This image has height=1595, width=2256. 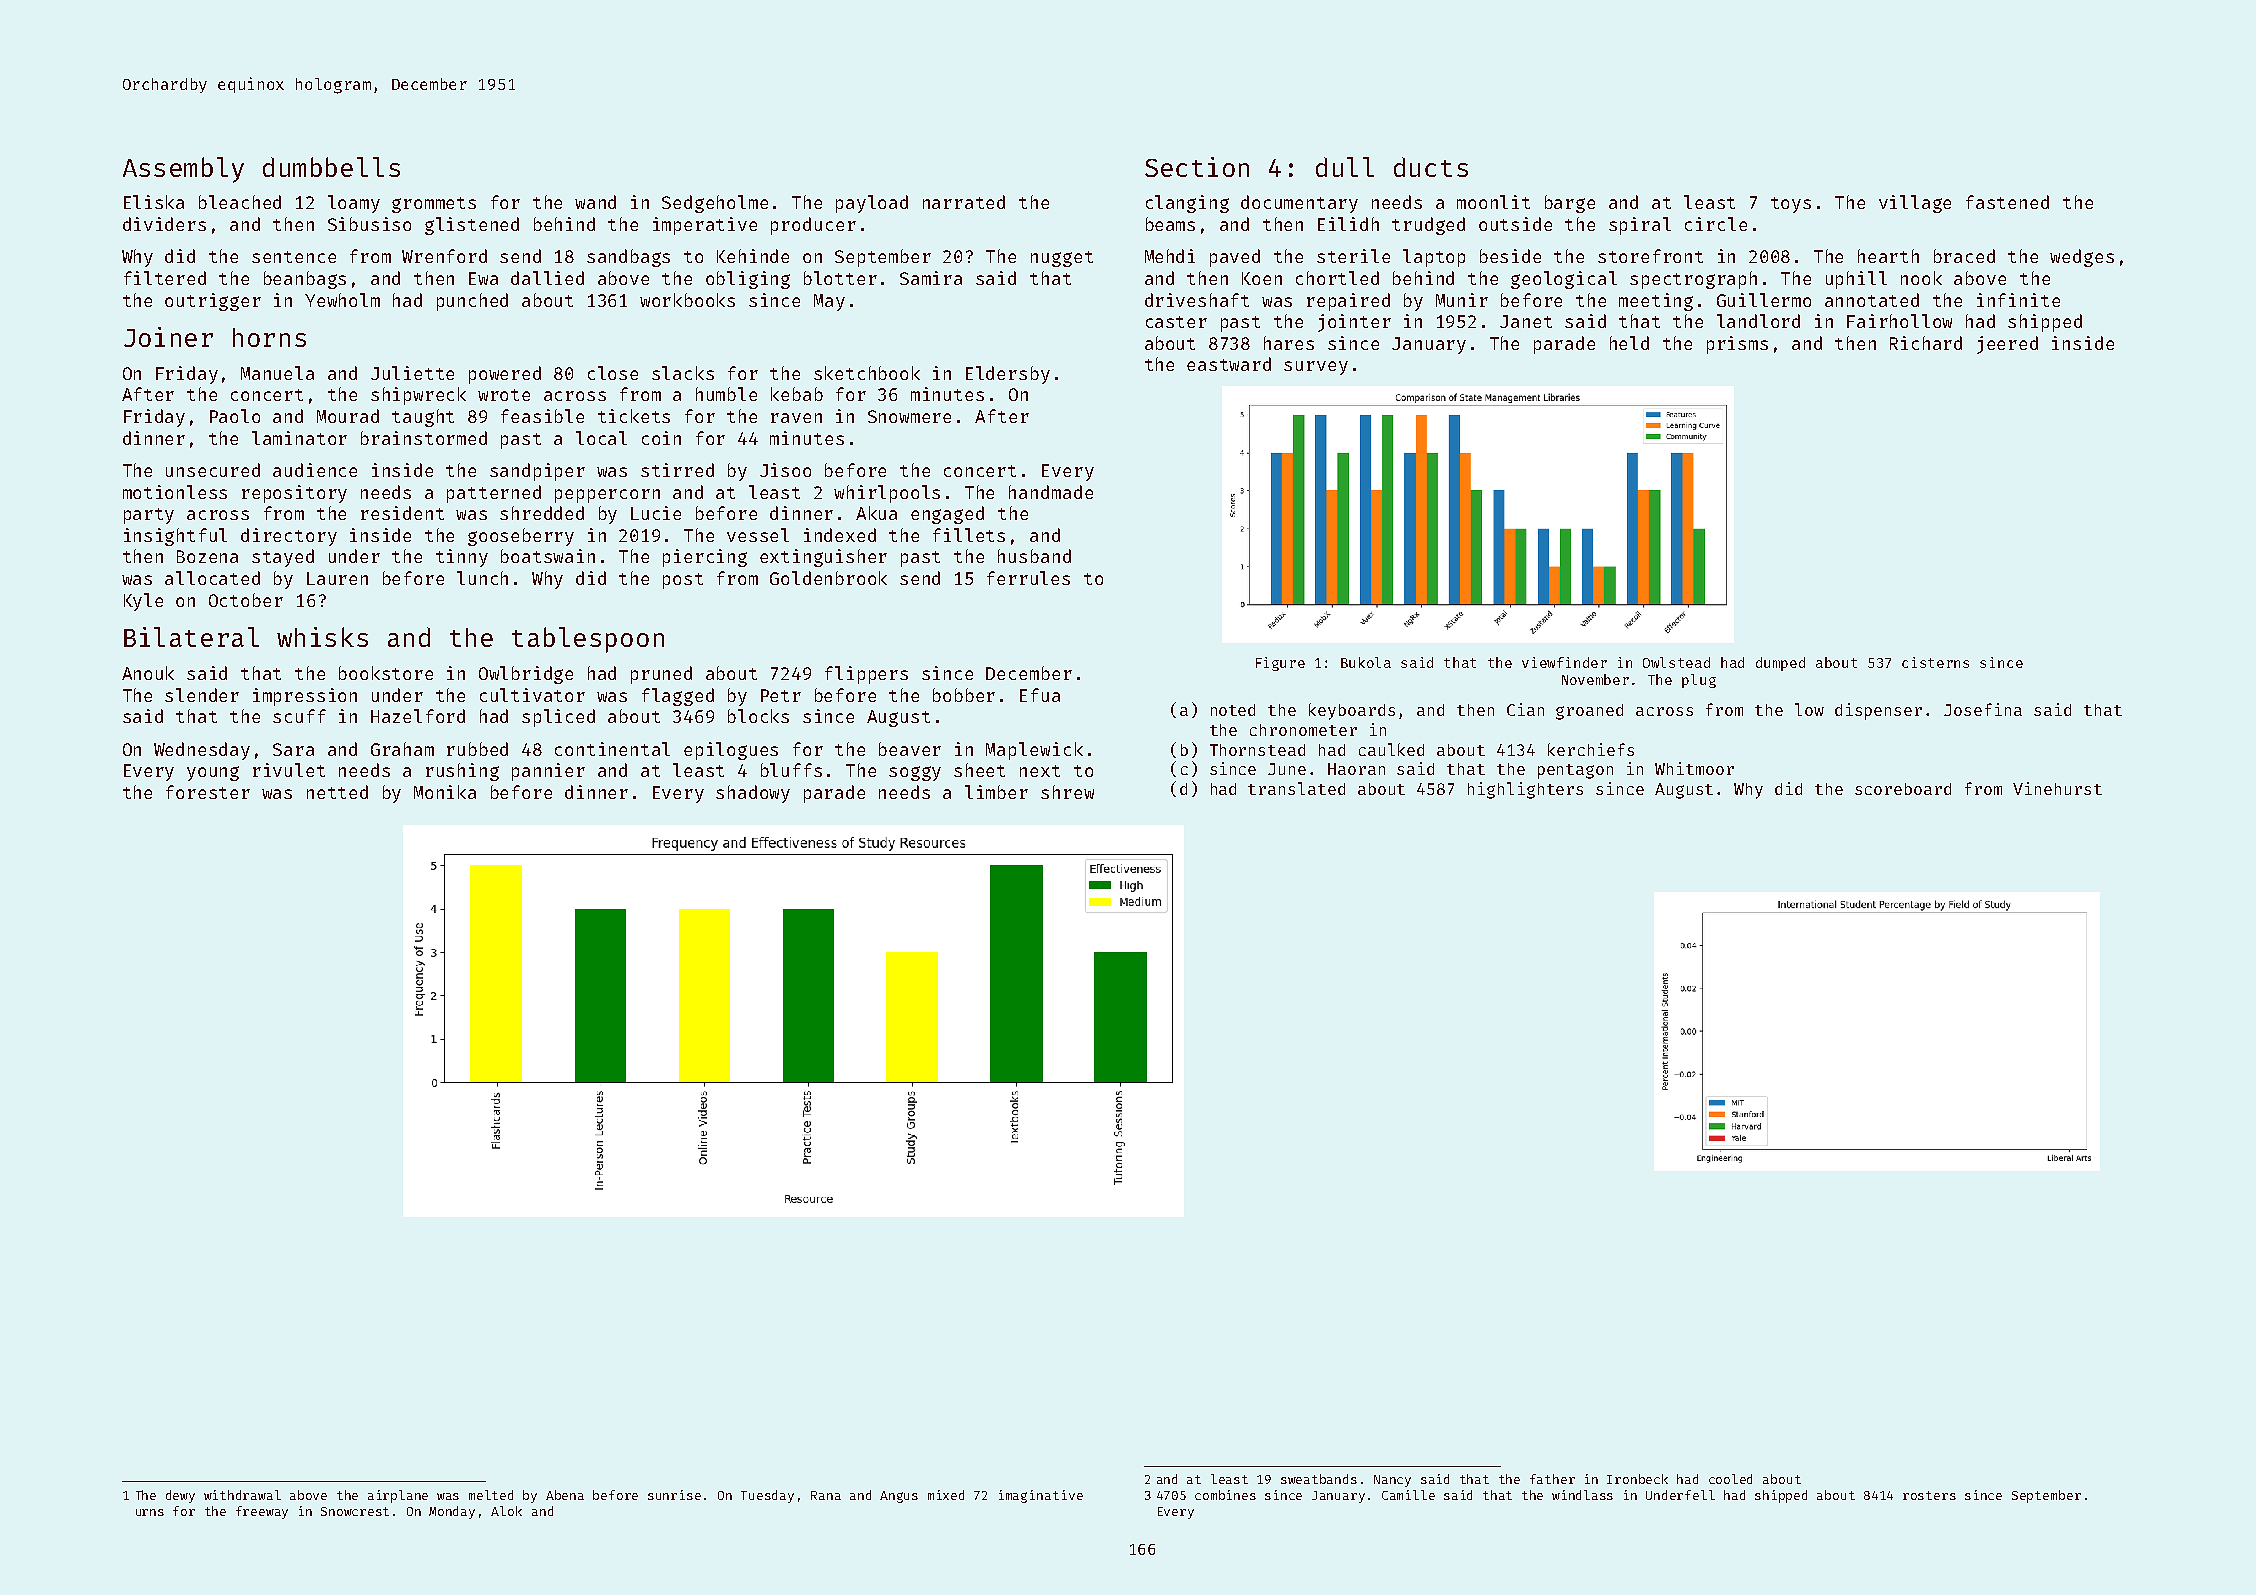 I want to click on forester, so click(x=208, y=792).
